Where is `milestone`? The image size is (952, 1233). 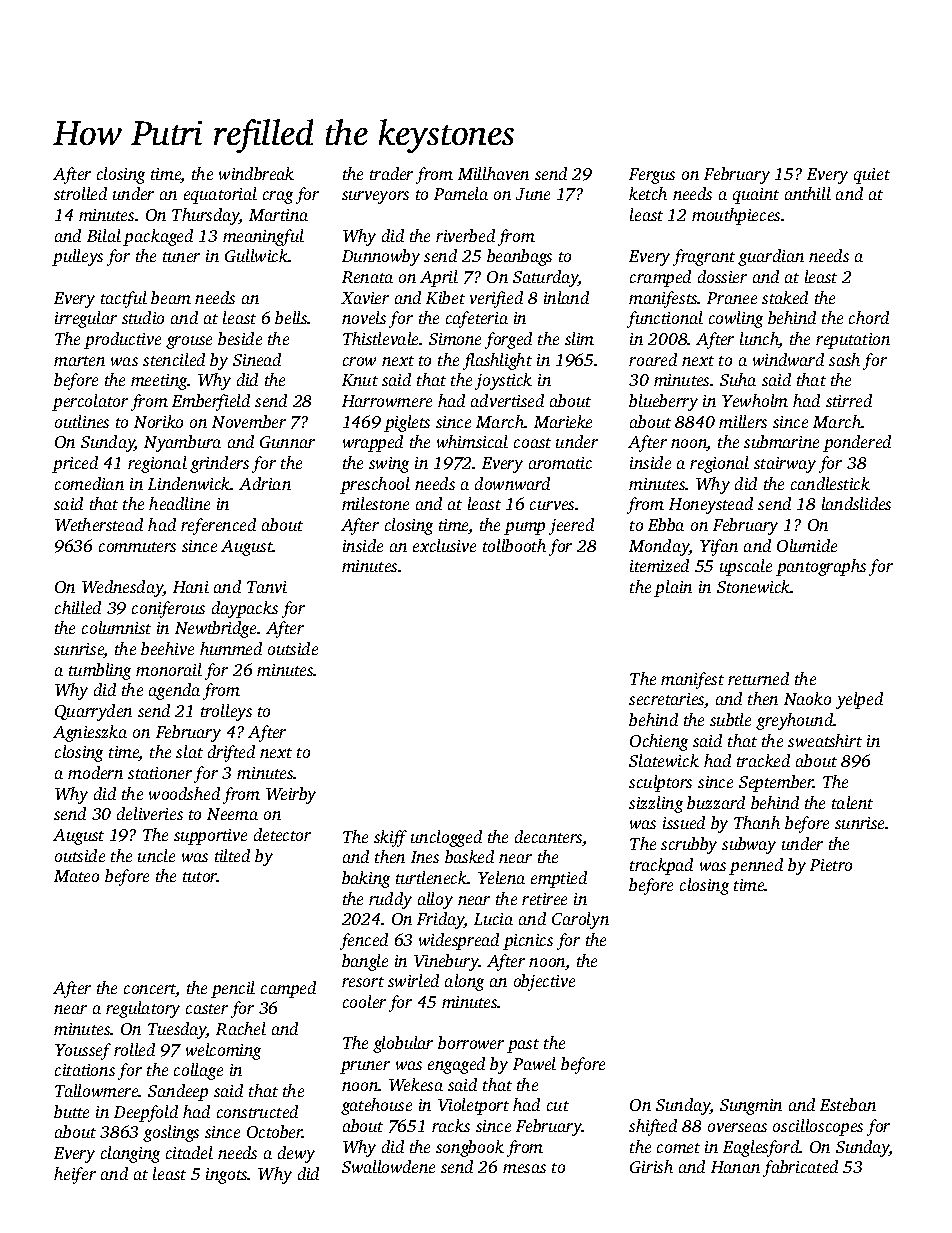 milestone is located at coordinates (375, 503).
